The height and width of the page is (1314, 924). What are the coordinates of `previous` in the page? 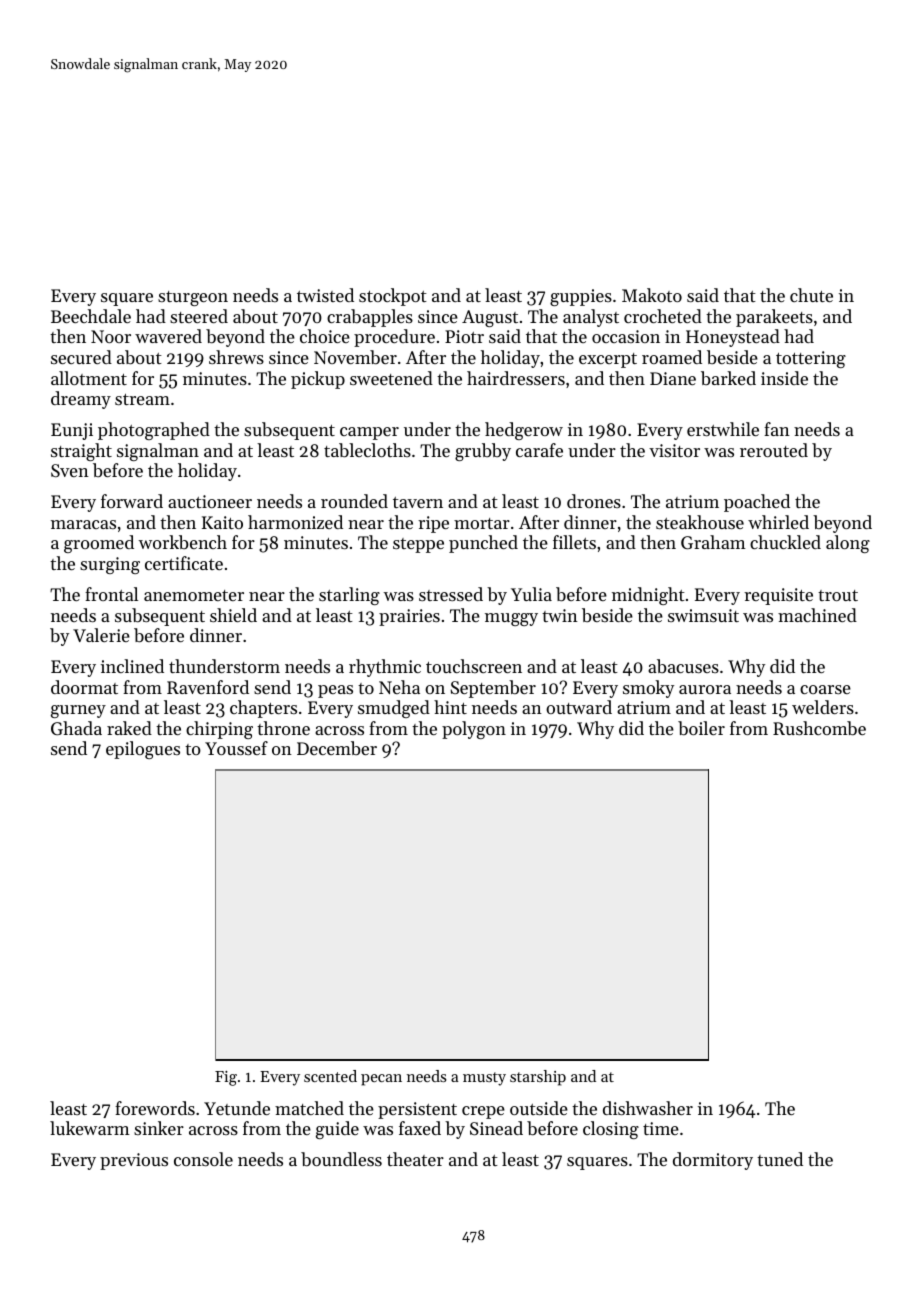 It's located at (134, 1161).
